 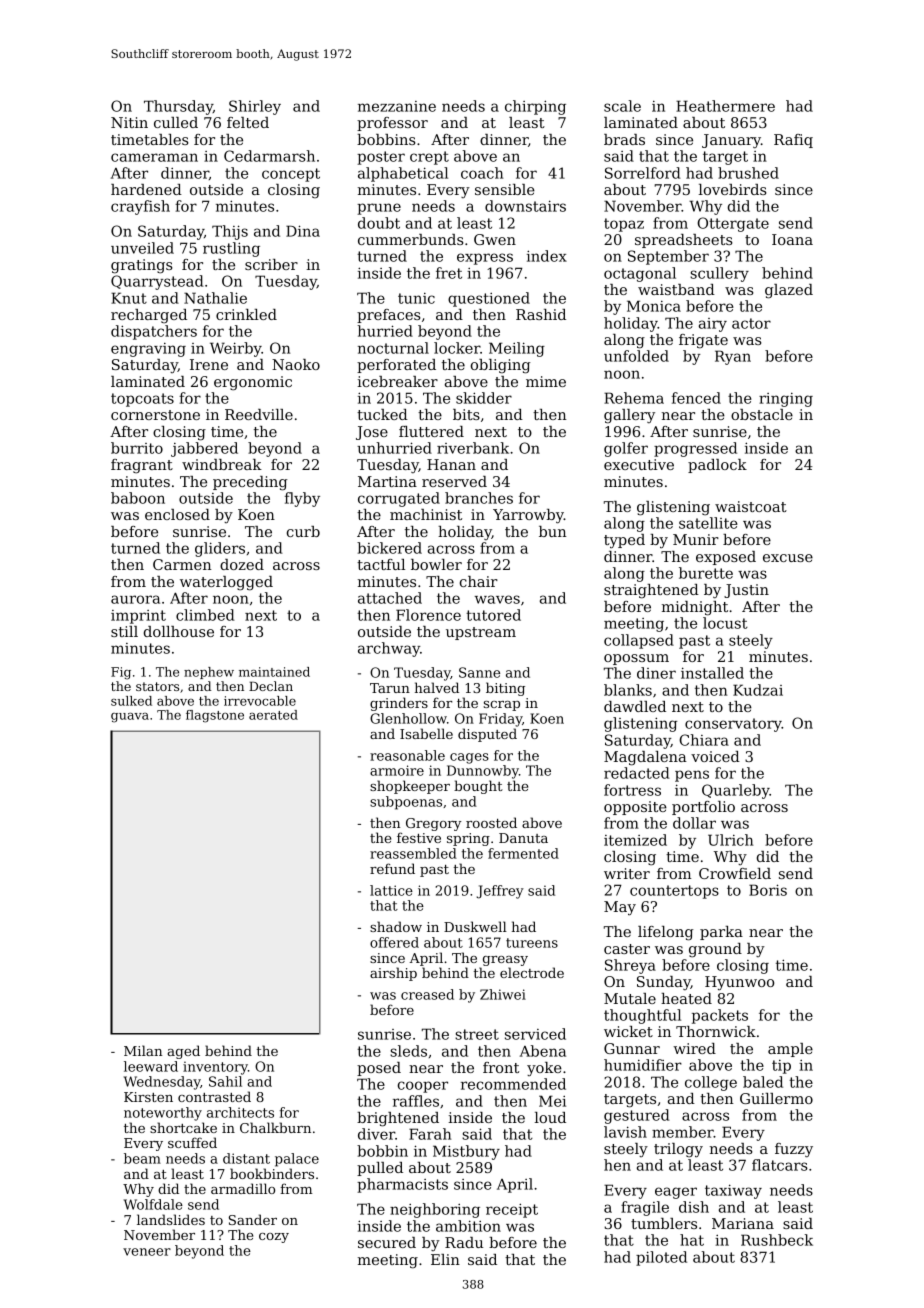 I want to click on enclosed, so click(x=177, y=514).
